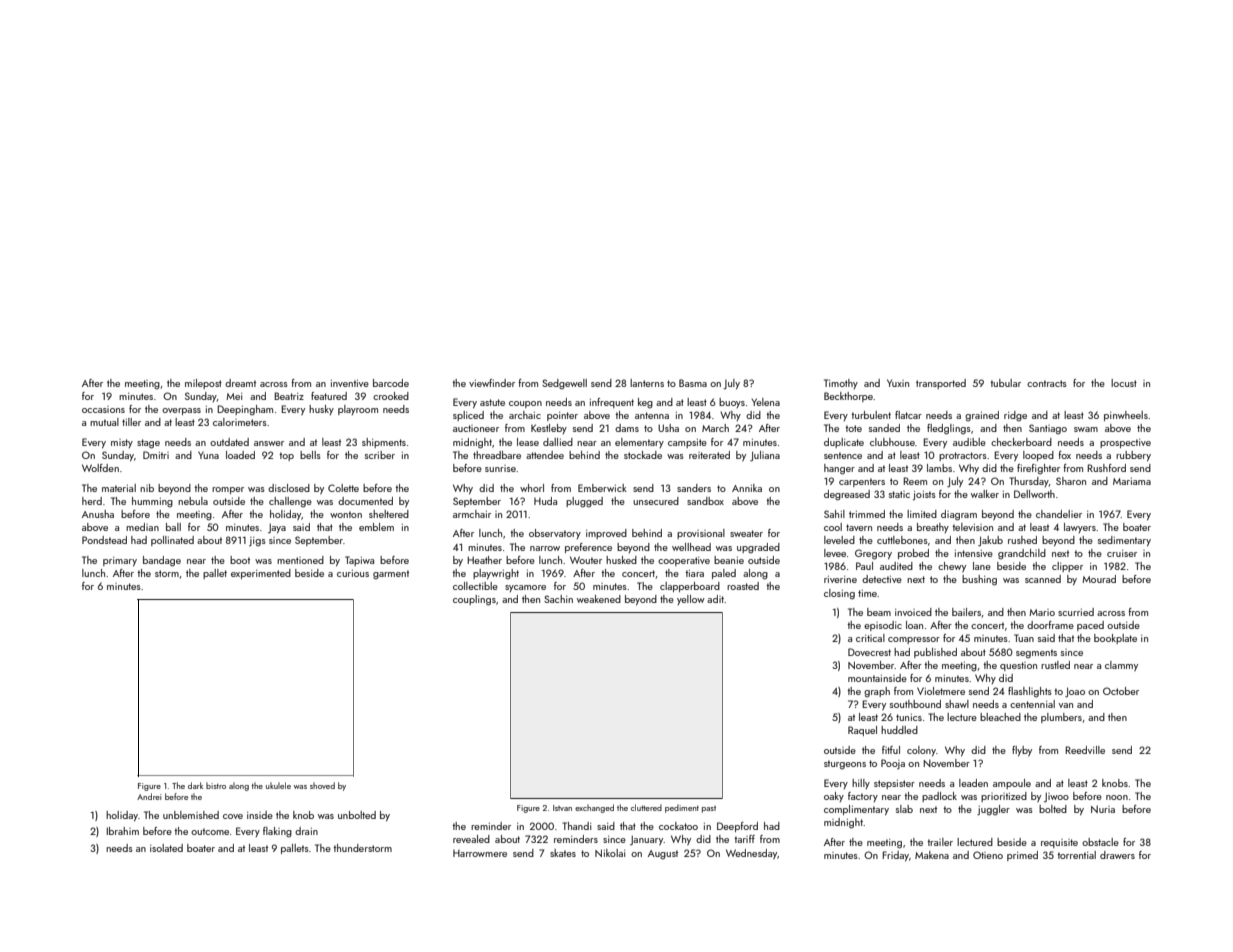 Image resolution: width=1233 pixels, height=952 pixels. What do you see at coordinates (203, 384) in the image?
I see `milepost` at bounding box center [203, 384].
